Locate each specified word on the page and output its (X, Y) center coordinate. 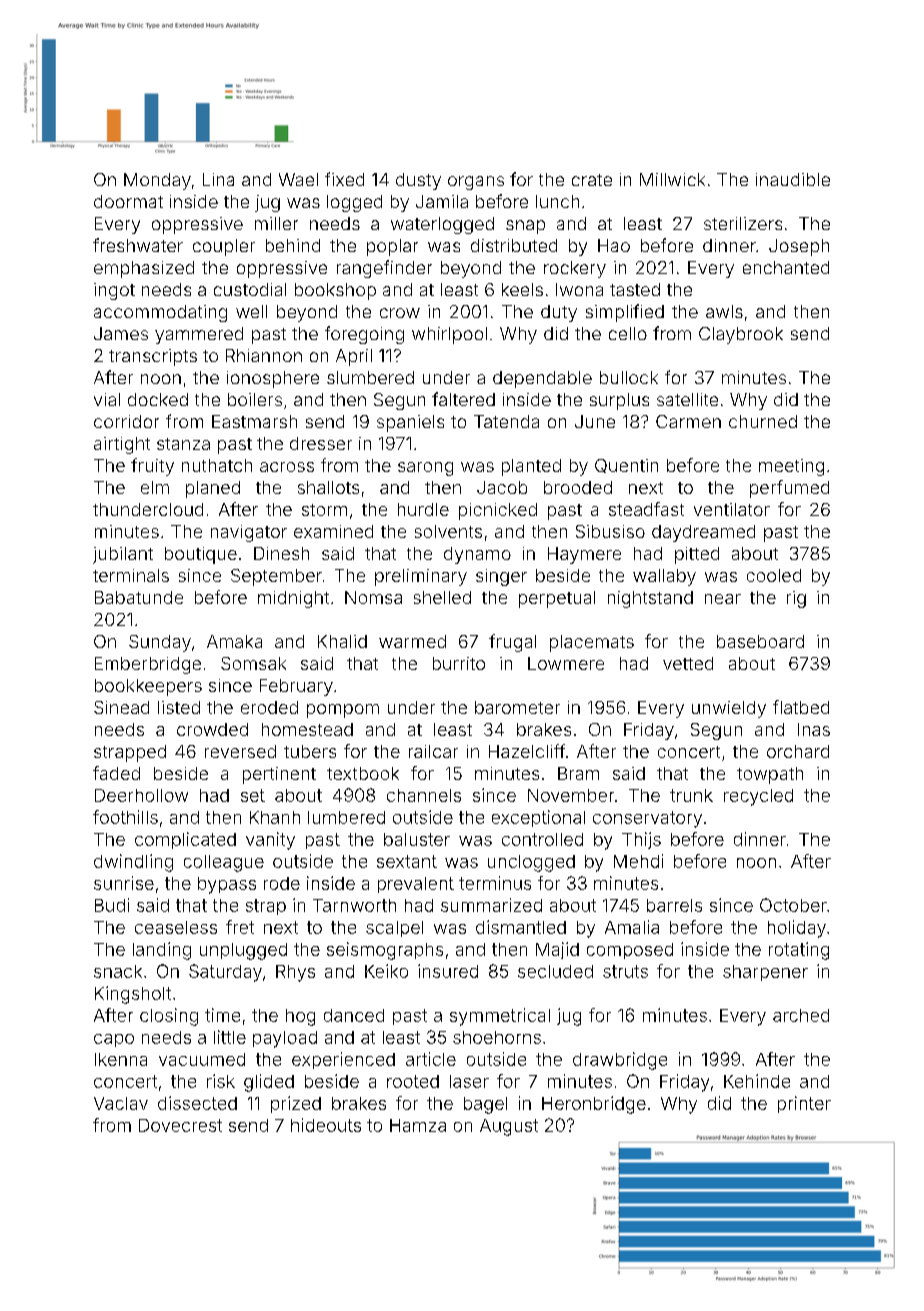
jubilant (123, 555)
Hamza (418, 1125)
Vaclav (121, 1103)
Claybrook (741, 335)
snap (525, 227)
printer (804, 1104)
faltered (463, 399)
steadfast (646, 509)
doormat (128, 201)
